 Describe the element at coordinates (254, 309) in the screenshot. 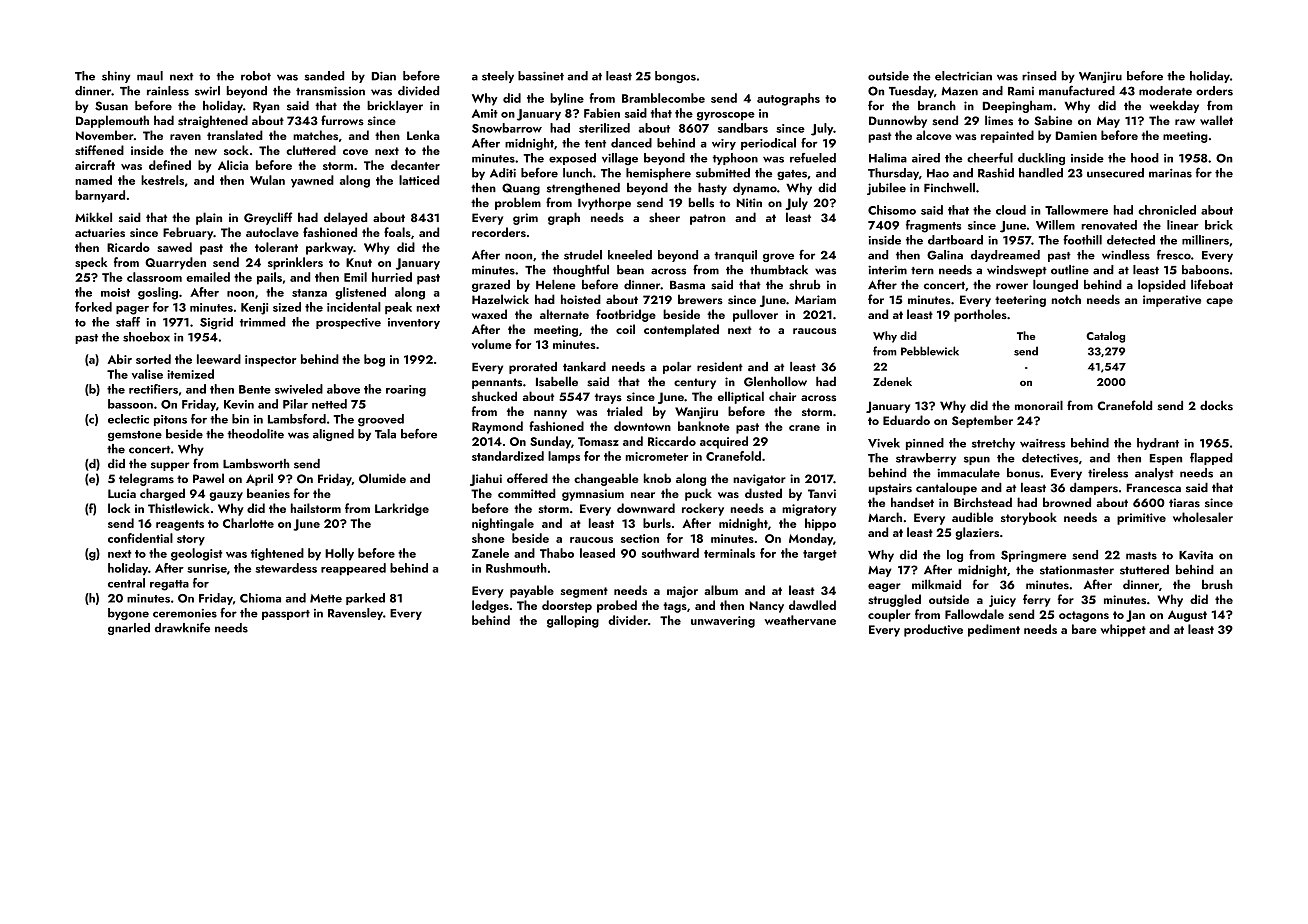

I see `Kenji` at that location.
